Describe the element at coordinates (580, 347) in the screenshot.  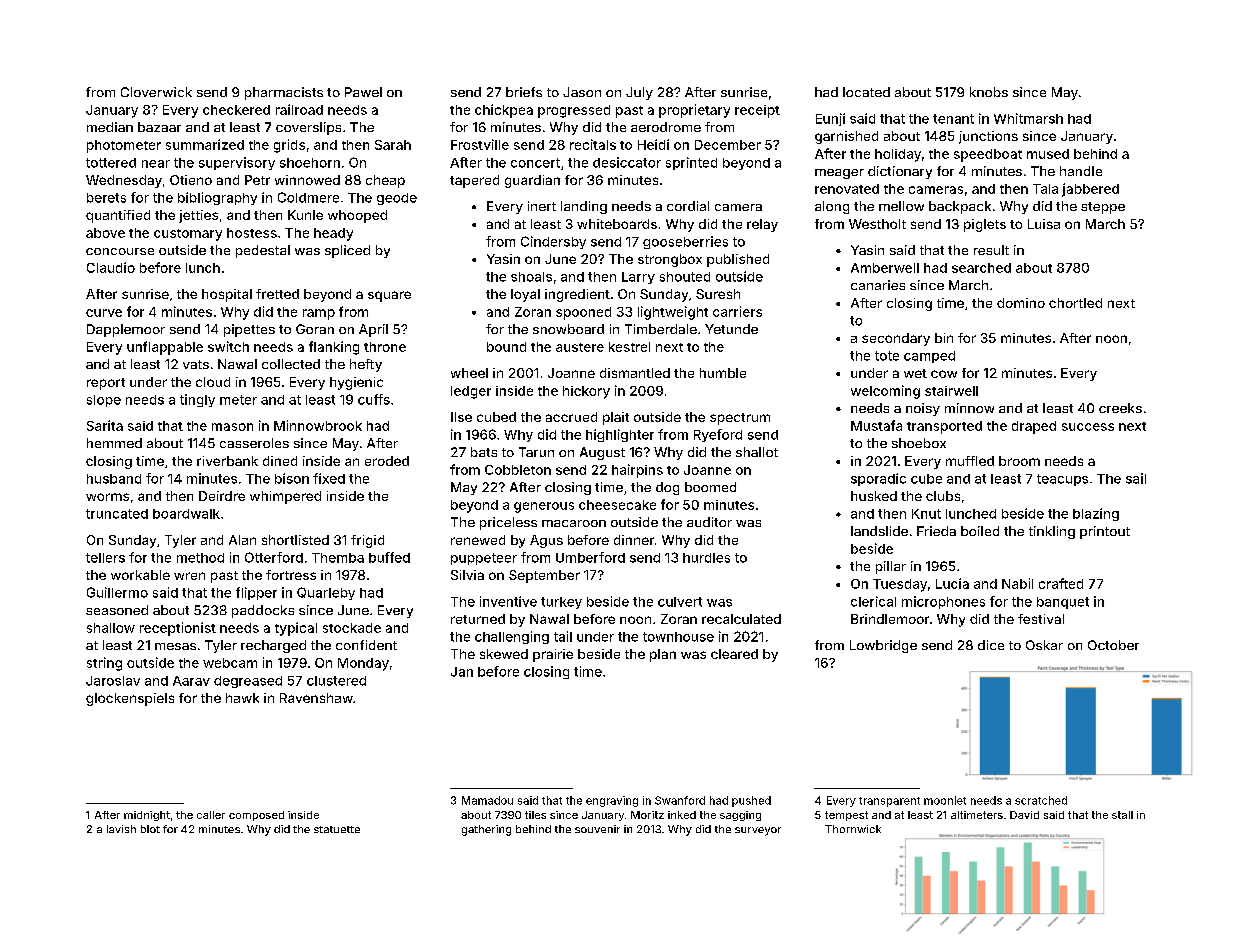
I see `austere` at that location.
